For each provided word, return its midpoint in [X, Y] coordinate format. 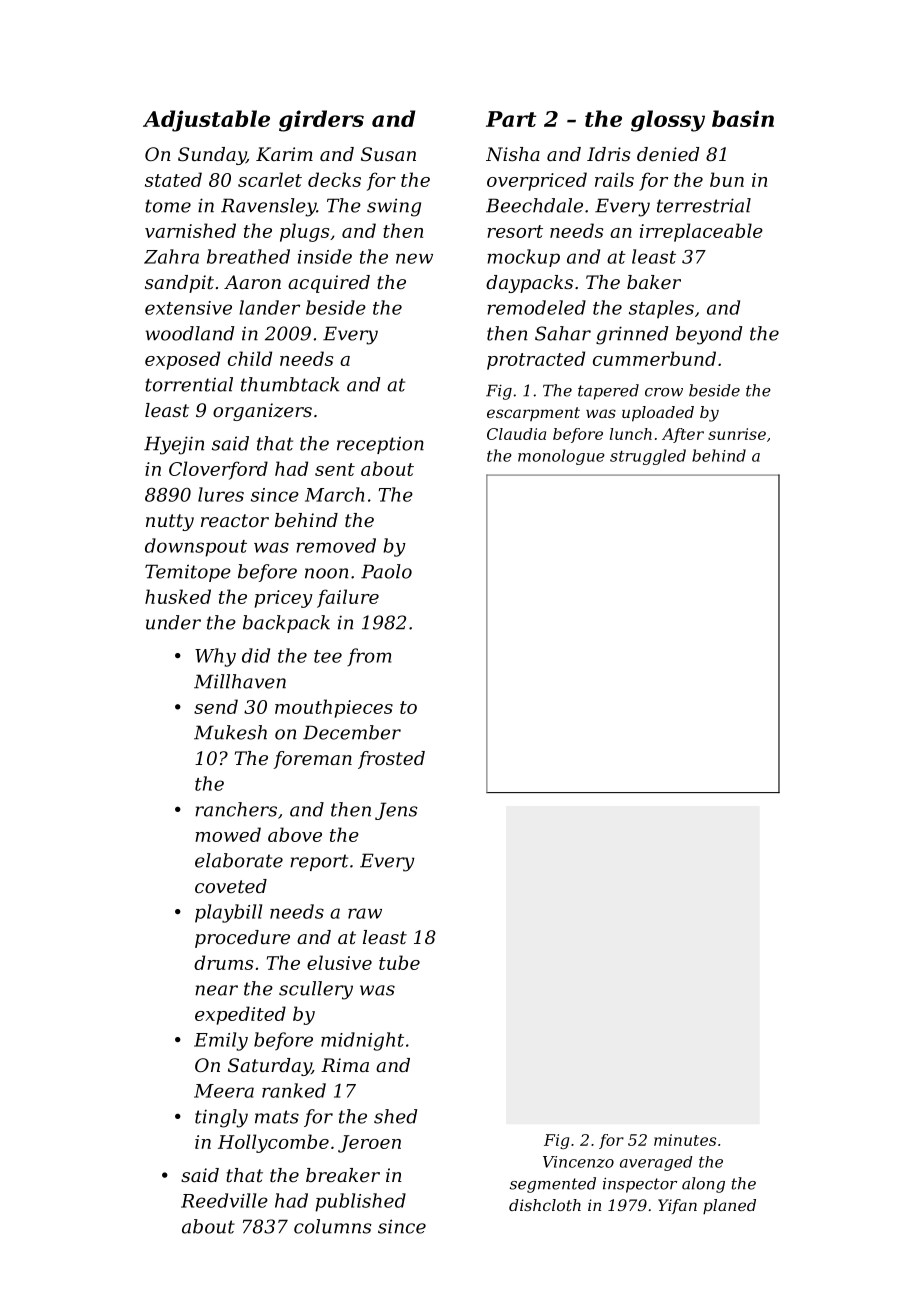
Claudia [516, 434]
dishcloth [545, 1205]
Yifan [677, 1206]
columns [333, 1226]
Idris [609, 154]
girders [321, 121]
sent [335, 469]
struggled [648, 457]
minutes [685, 1140]
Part [511, 119]
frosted [391, 760]
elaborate [239, 860]
